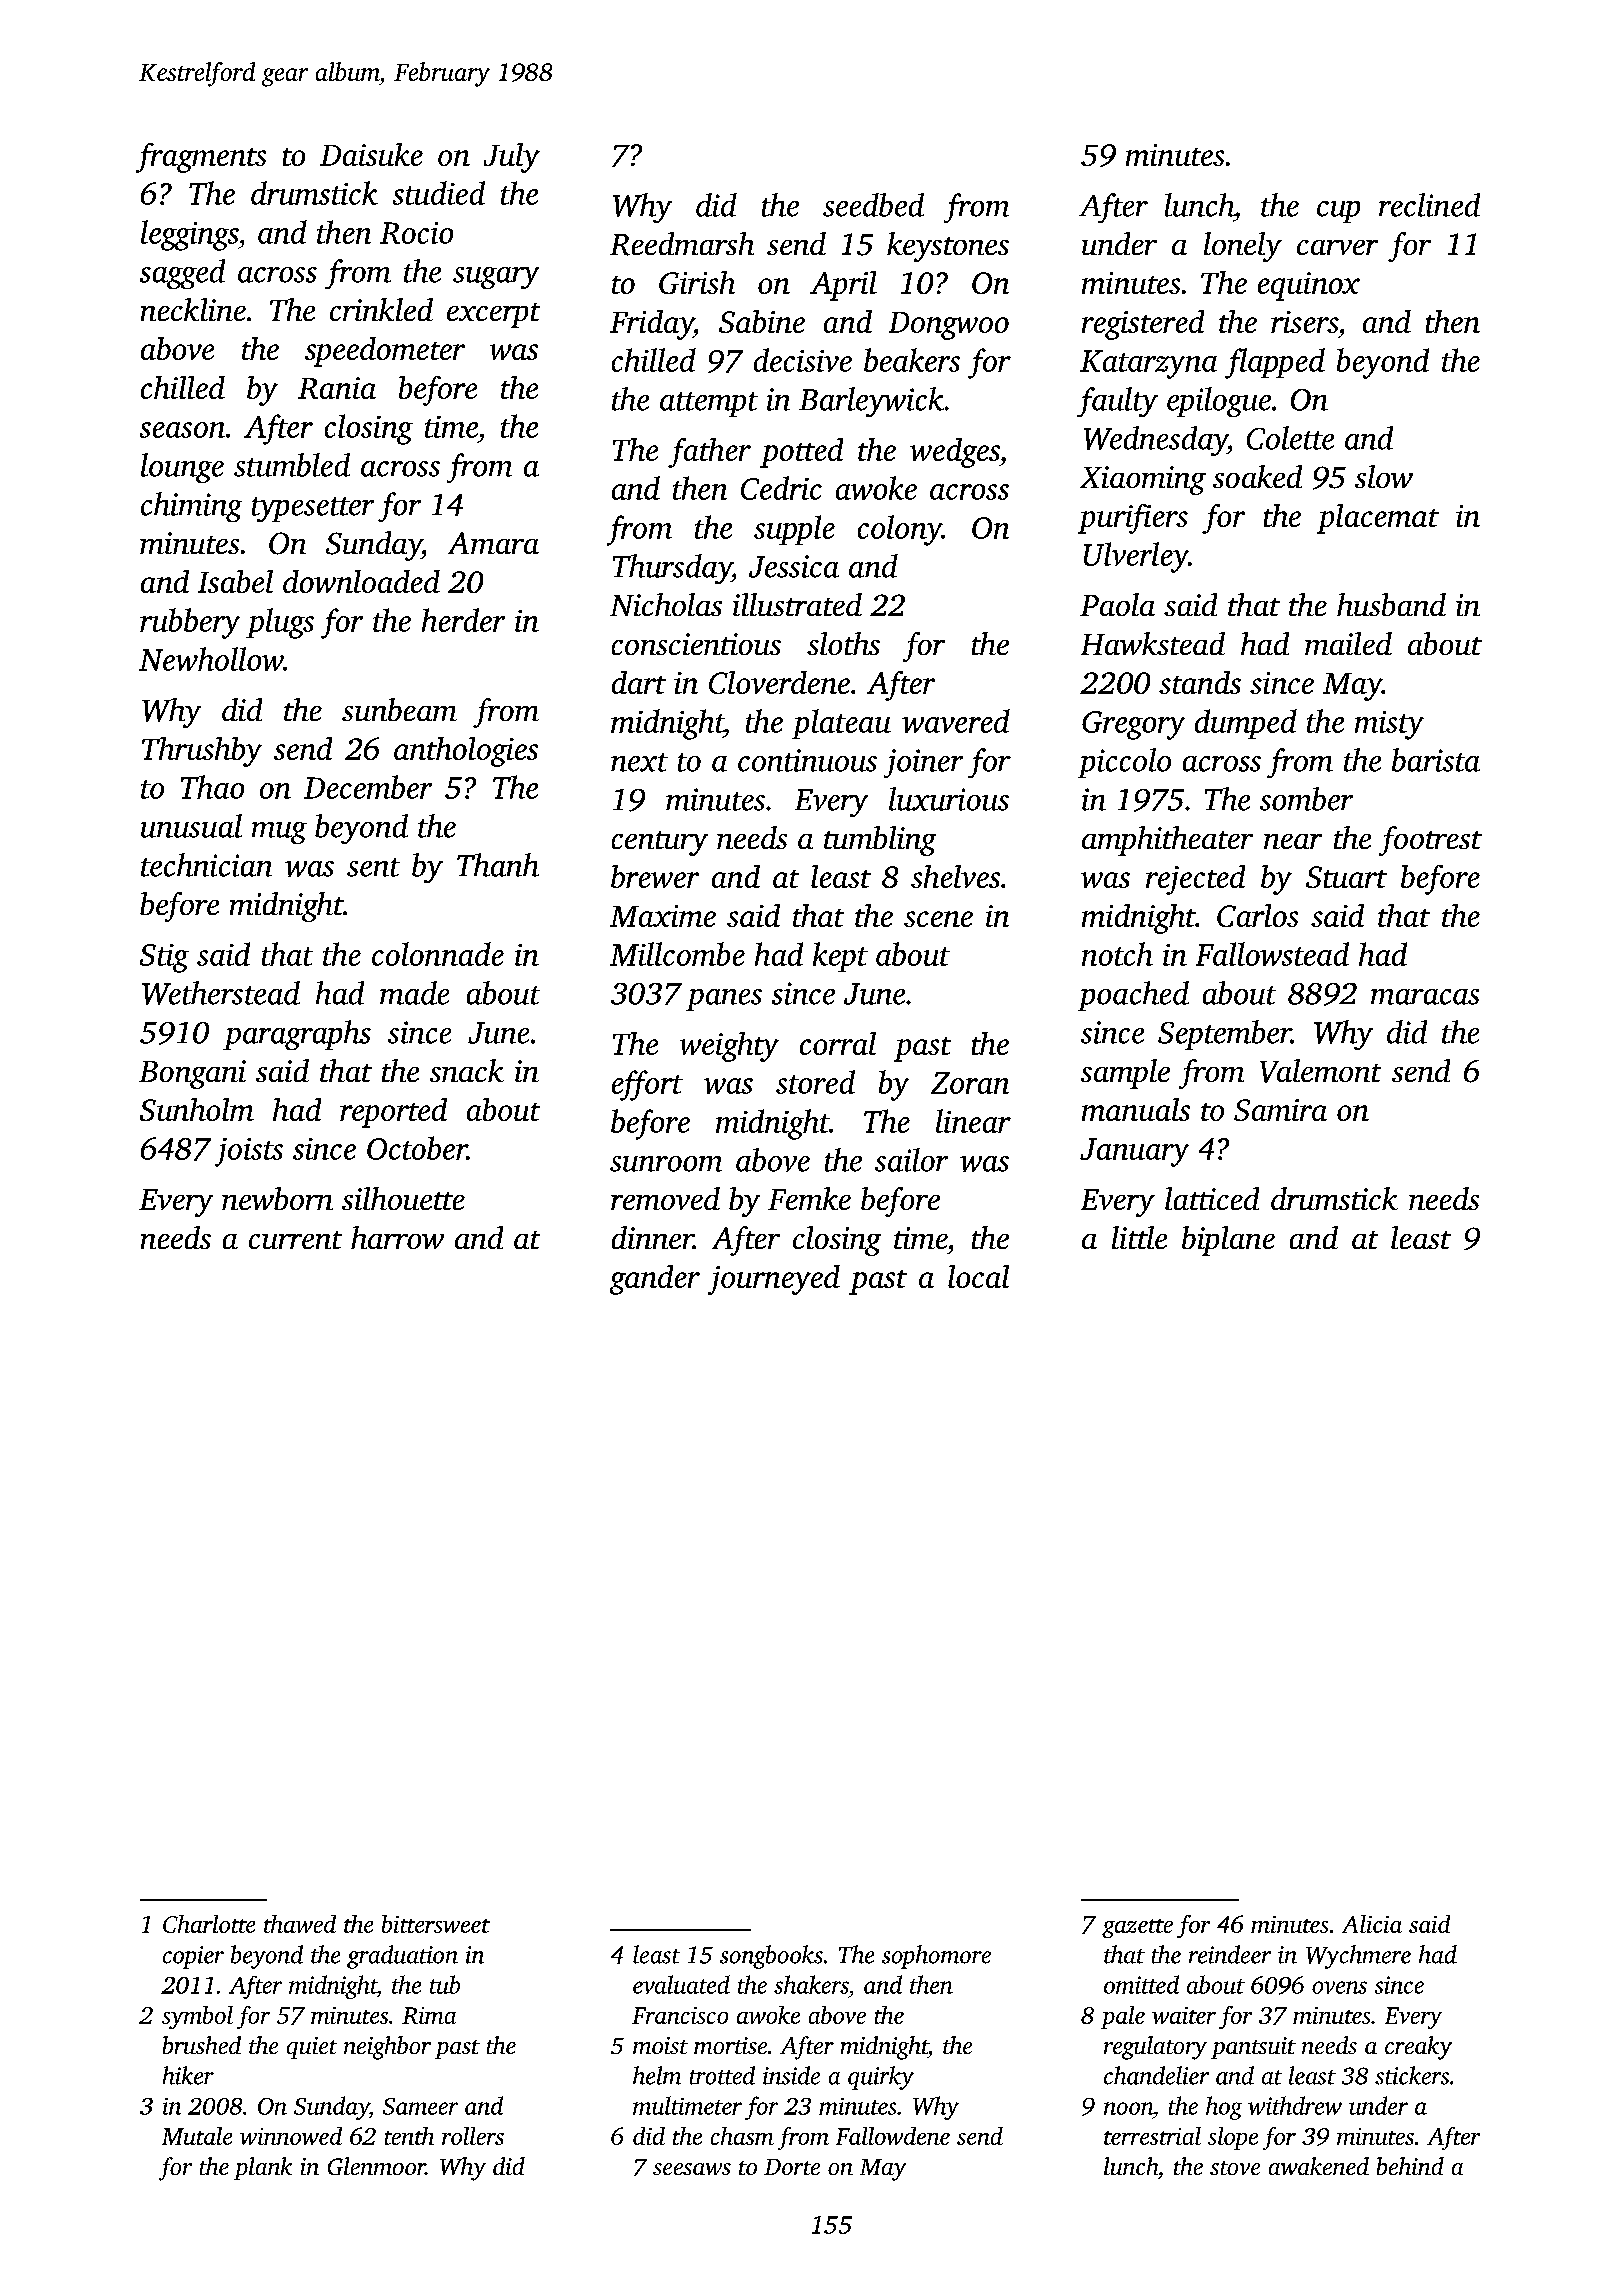  What do you see at coordinates (911, 1160) in the screenshot?
I see `sailor` at bounding box center [911, 1160].
